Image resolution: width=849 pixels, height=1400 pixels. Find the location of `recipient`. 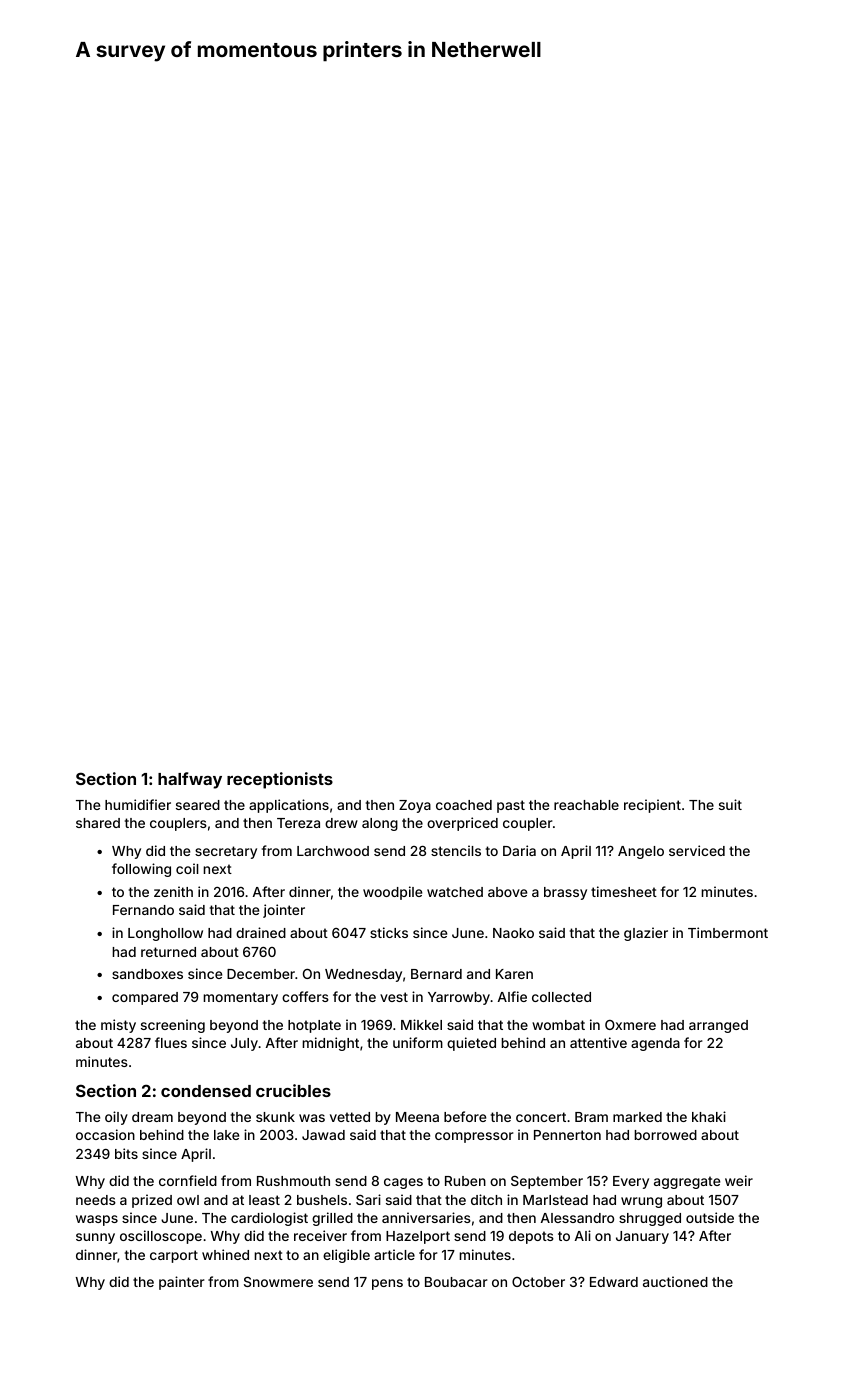

recipient is located at coordinates (652, 806).
